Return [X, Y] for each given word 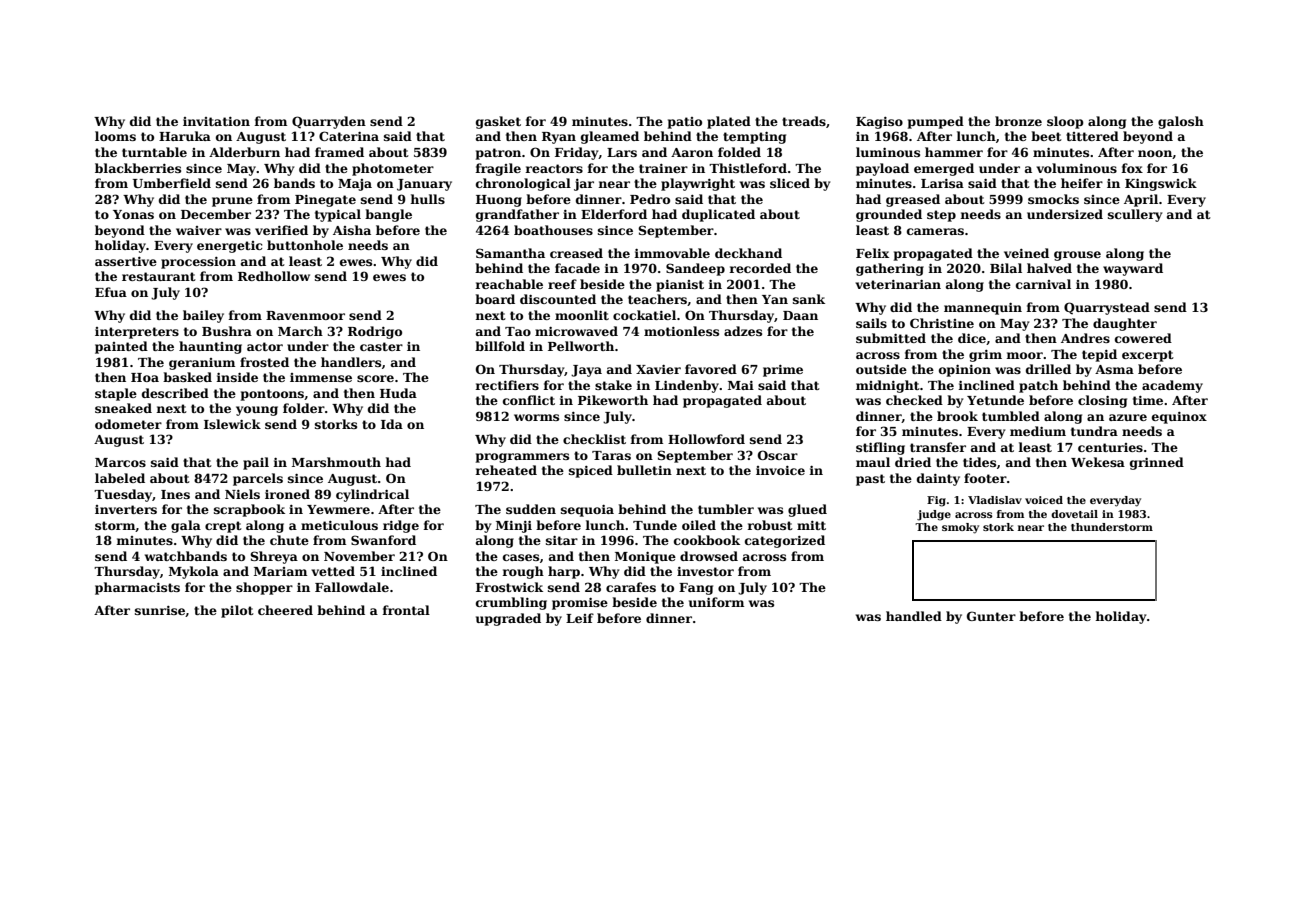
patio [685, 123]
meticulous [339, 525]
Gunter [991, 616]
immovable [672, 253]
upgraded [508, 619]
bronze [1018, 121]
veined [1026, 253]
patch [1038, 386]
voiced [1044, 500]
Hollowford [706, 439]
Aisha [352, 230]
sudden [531, 509]
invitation [216, 121]
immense [321, 377]
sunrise [160, 610]
